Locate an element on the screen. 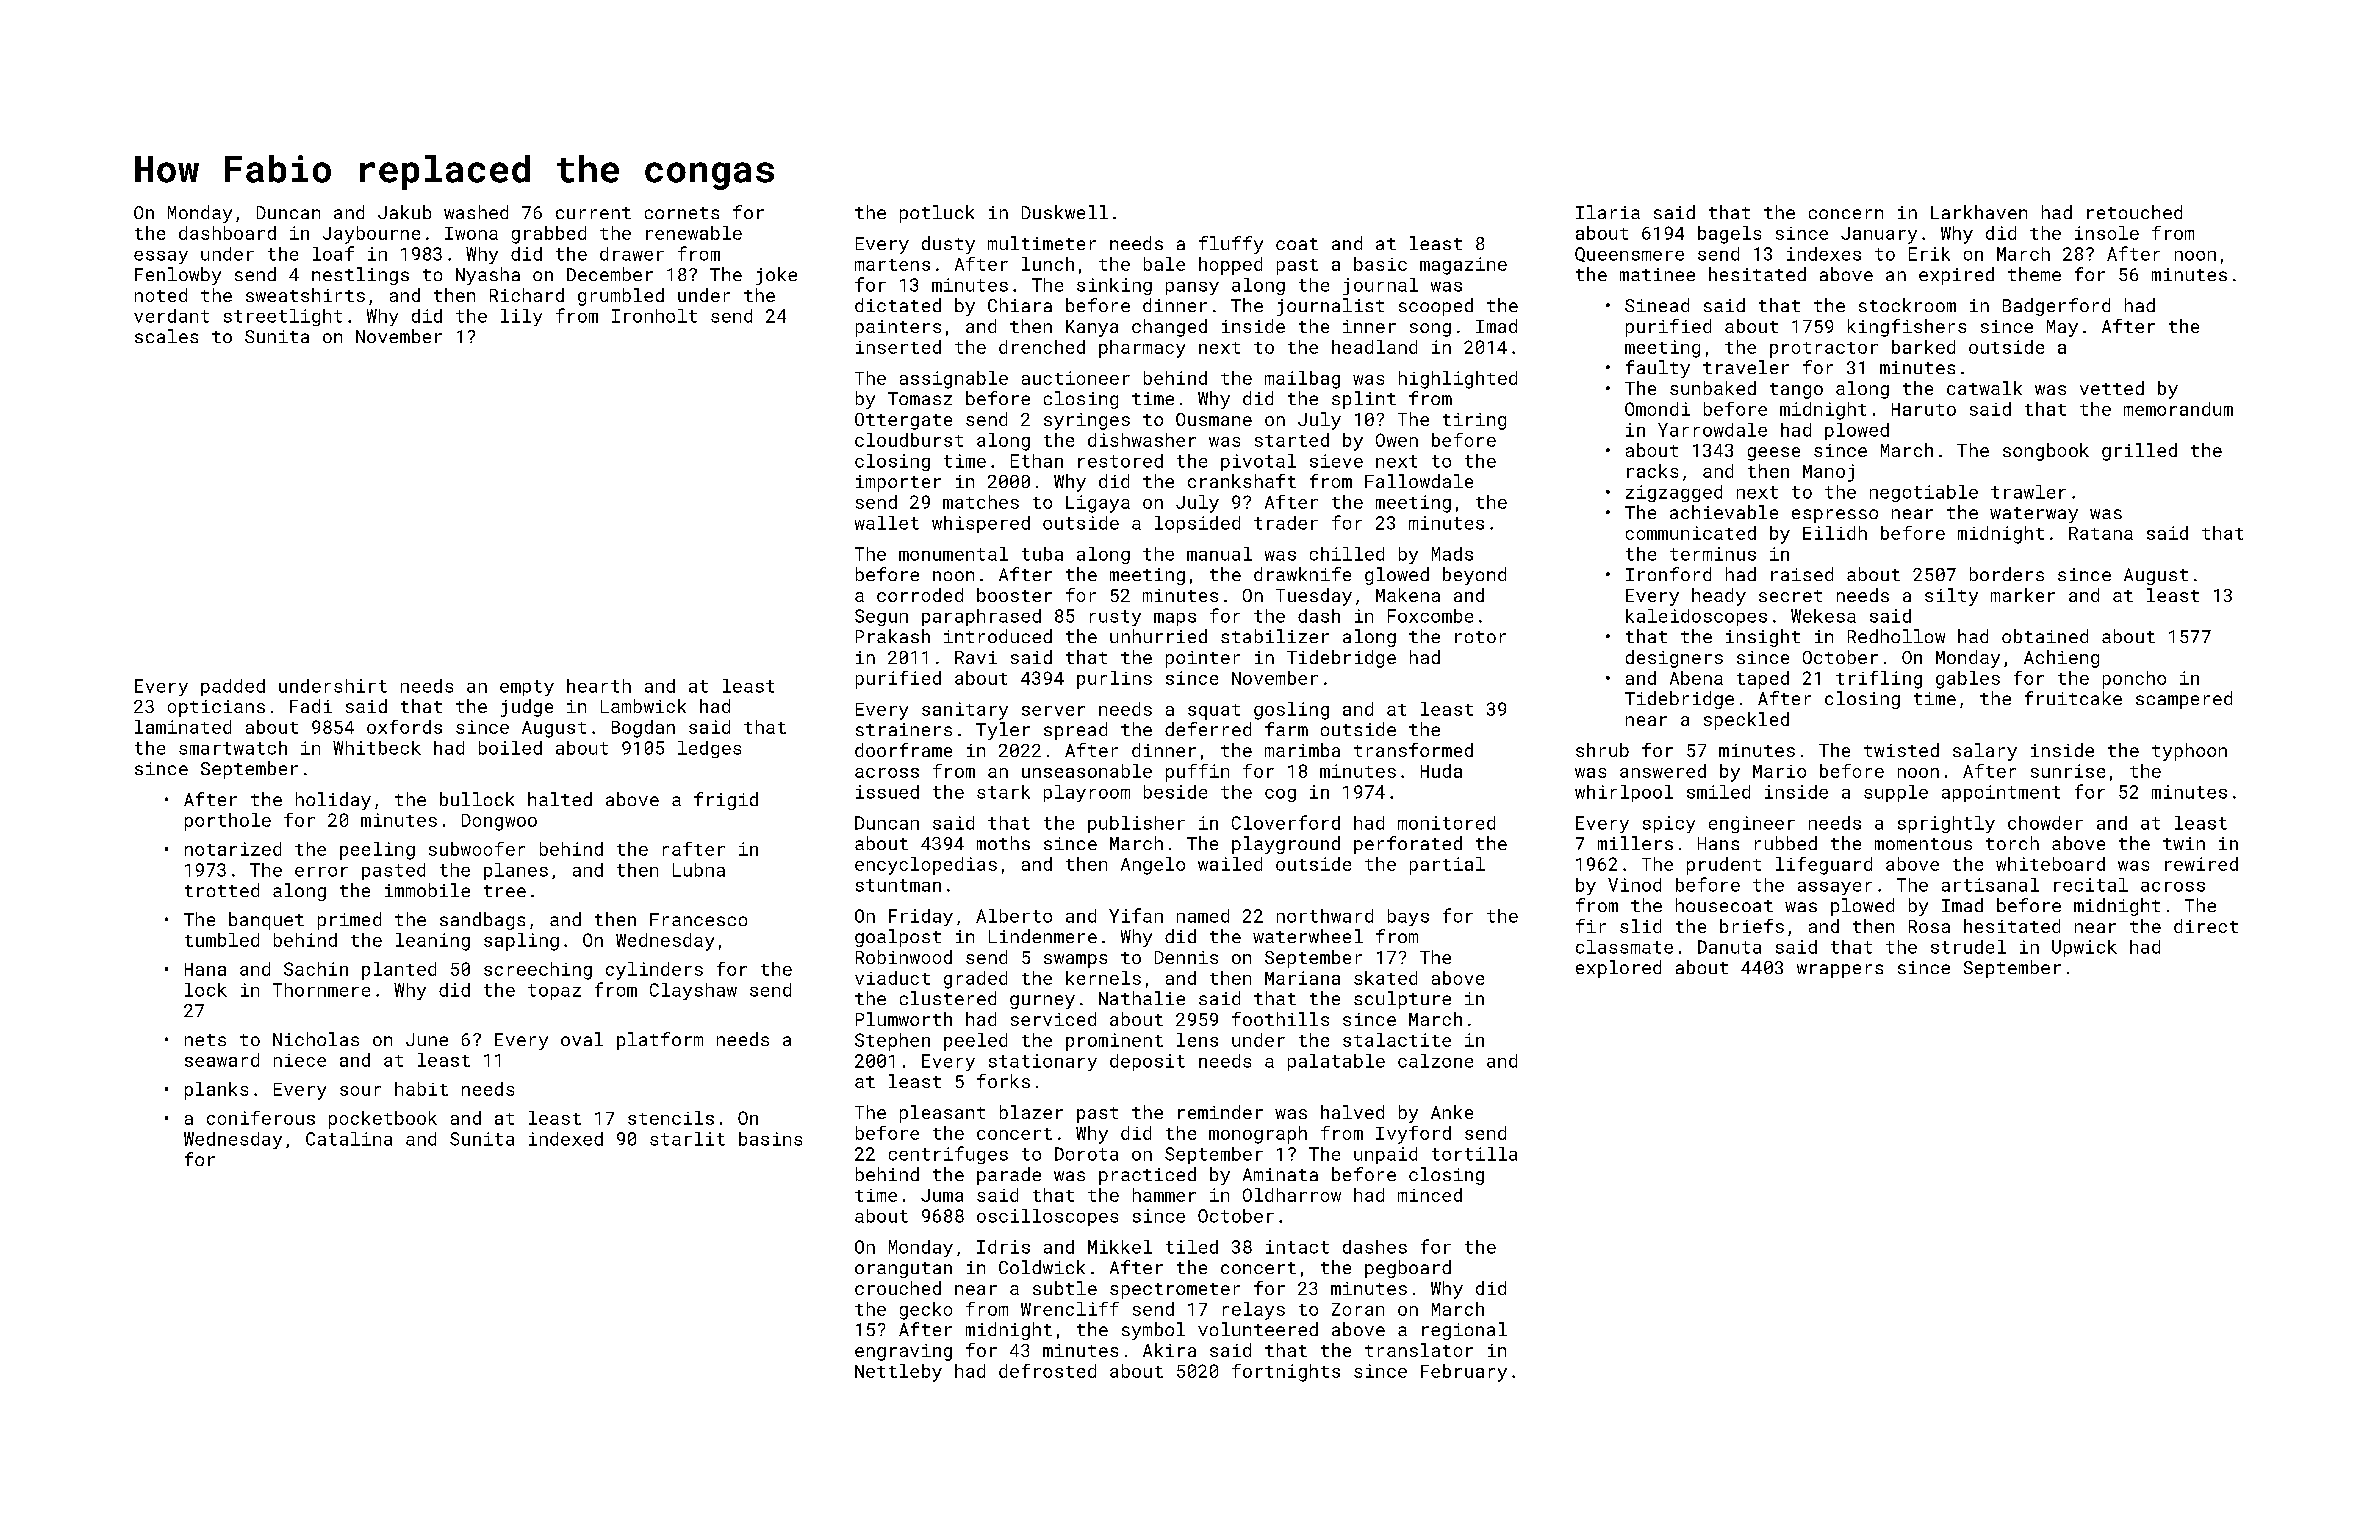 Image resolution: width=2380 pixels, height=1540 pixels. platform is located at coordinates (660, 1041).
